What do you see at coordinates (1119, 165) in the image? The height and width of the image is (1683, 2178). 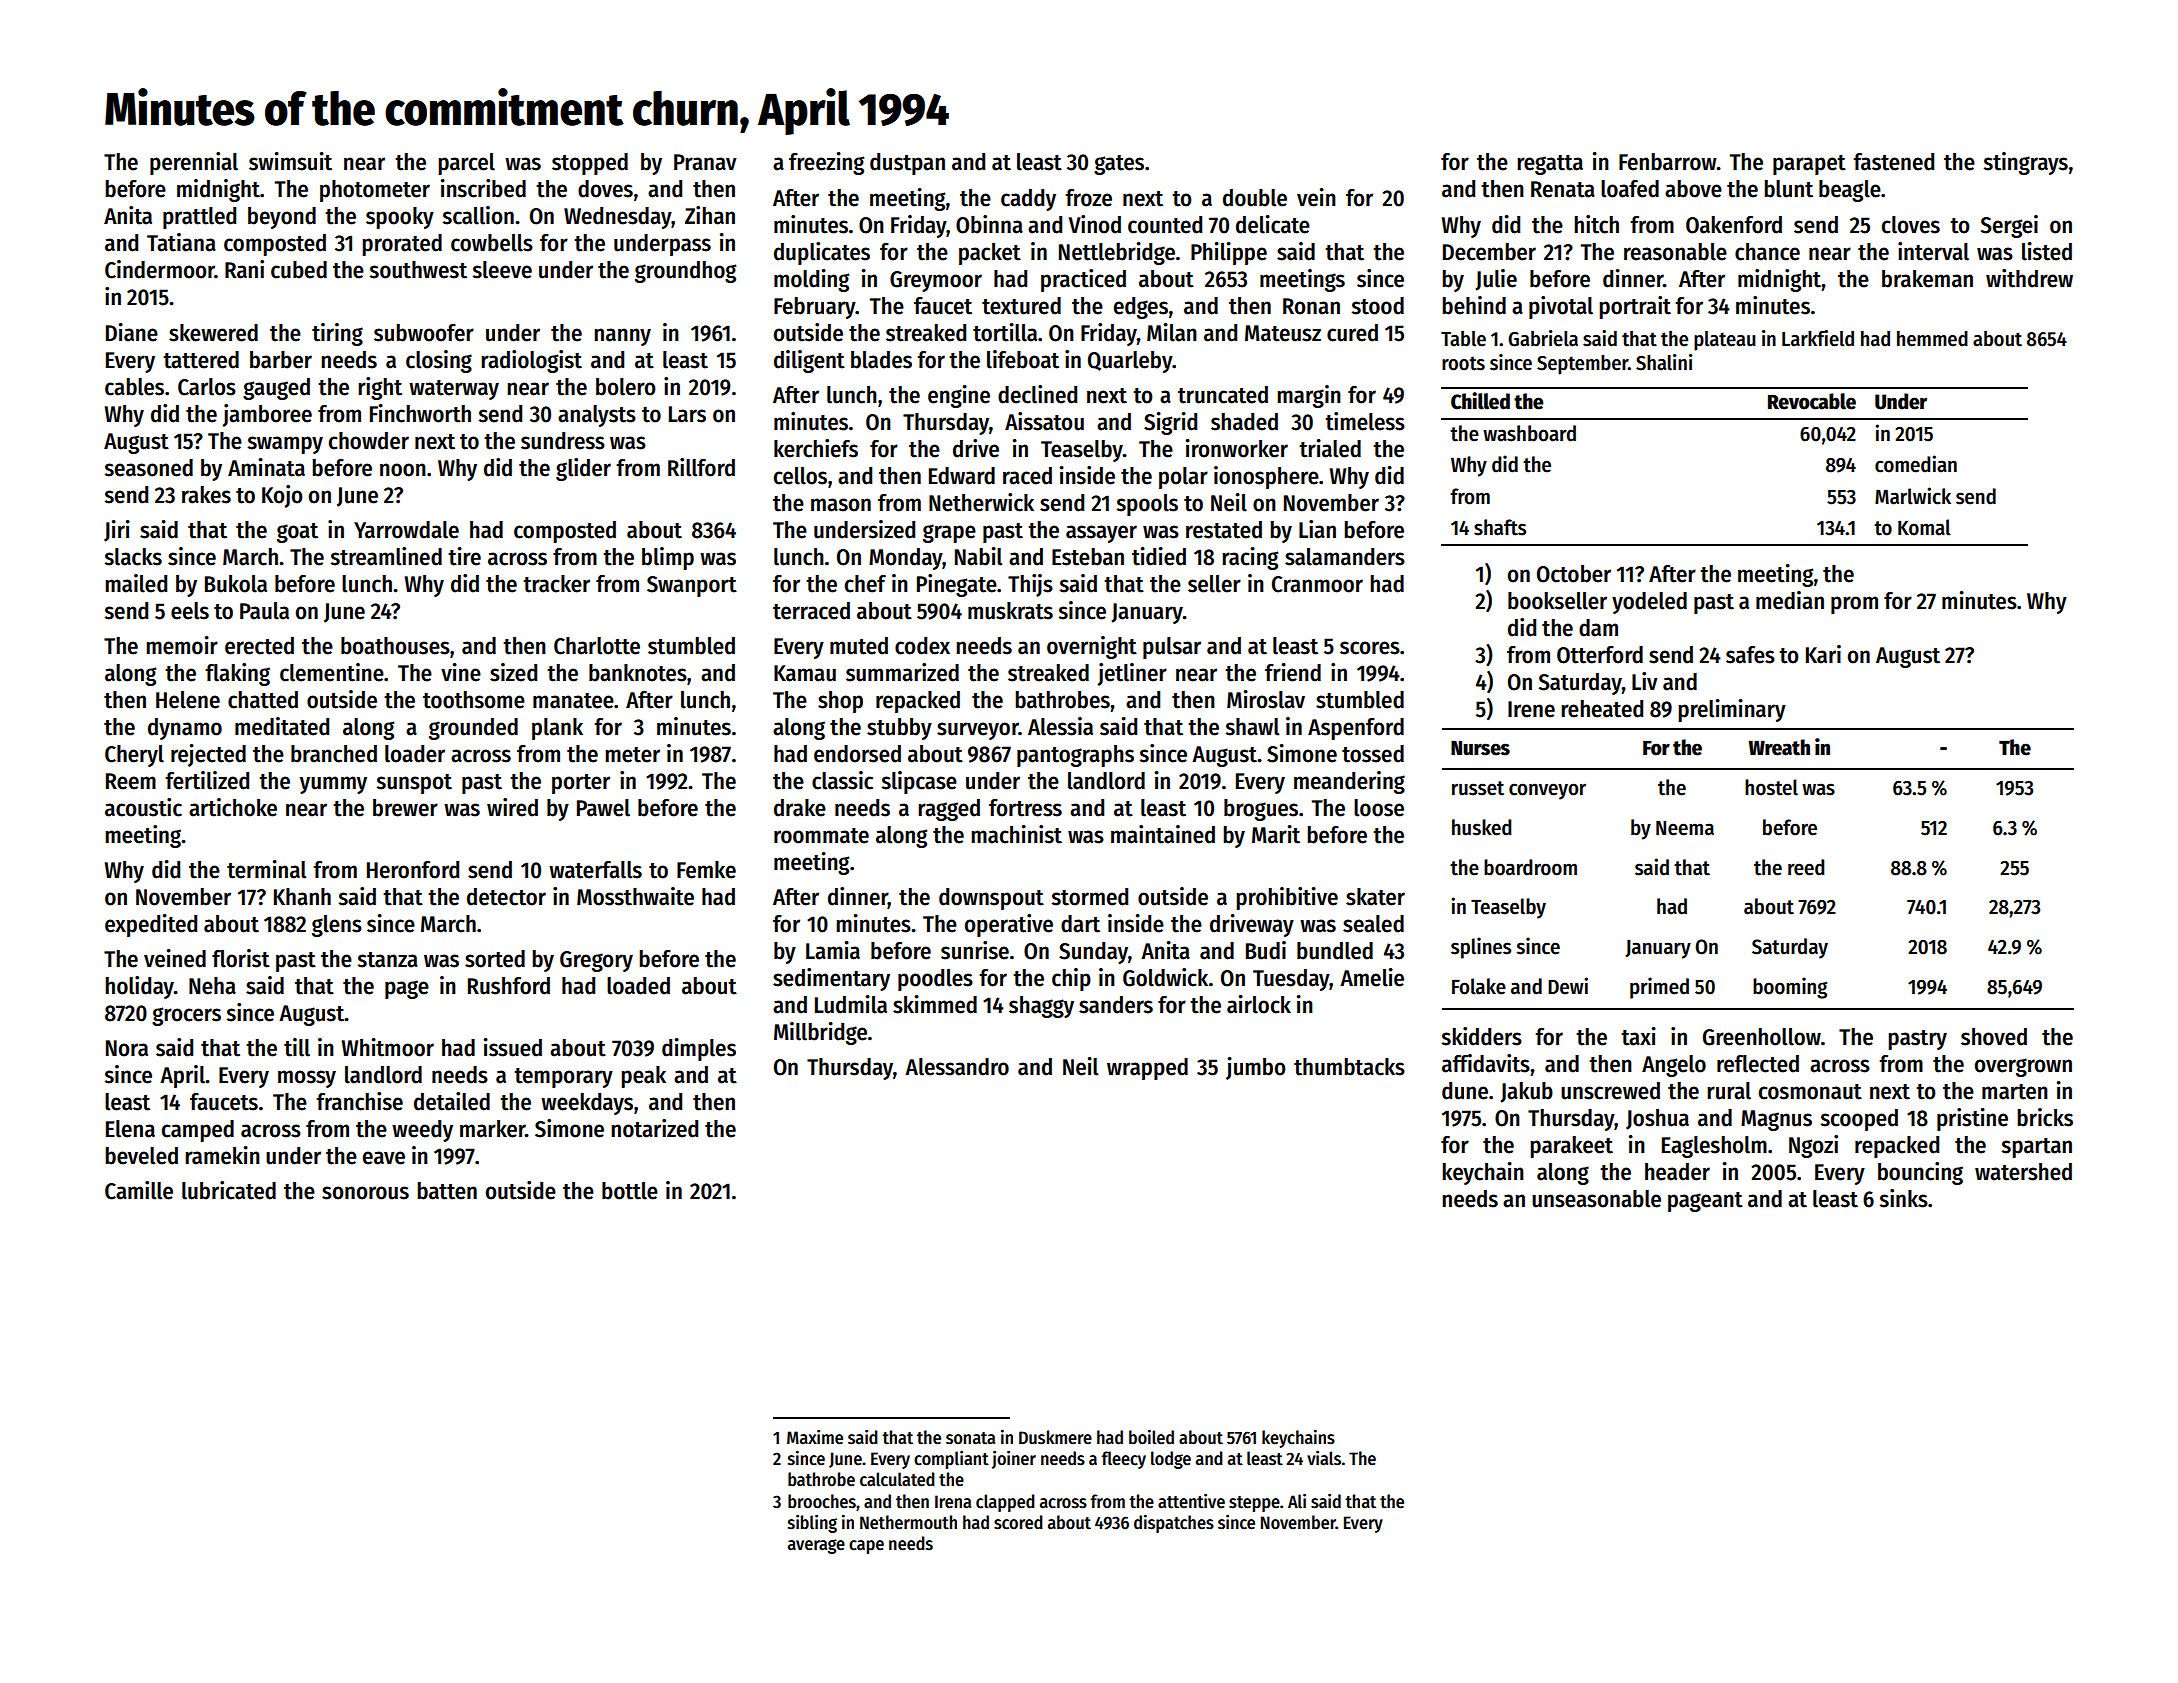 I see `gates` at bounding box center [1119, 165].
